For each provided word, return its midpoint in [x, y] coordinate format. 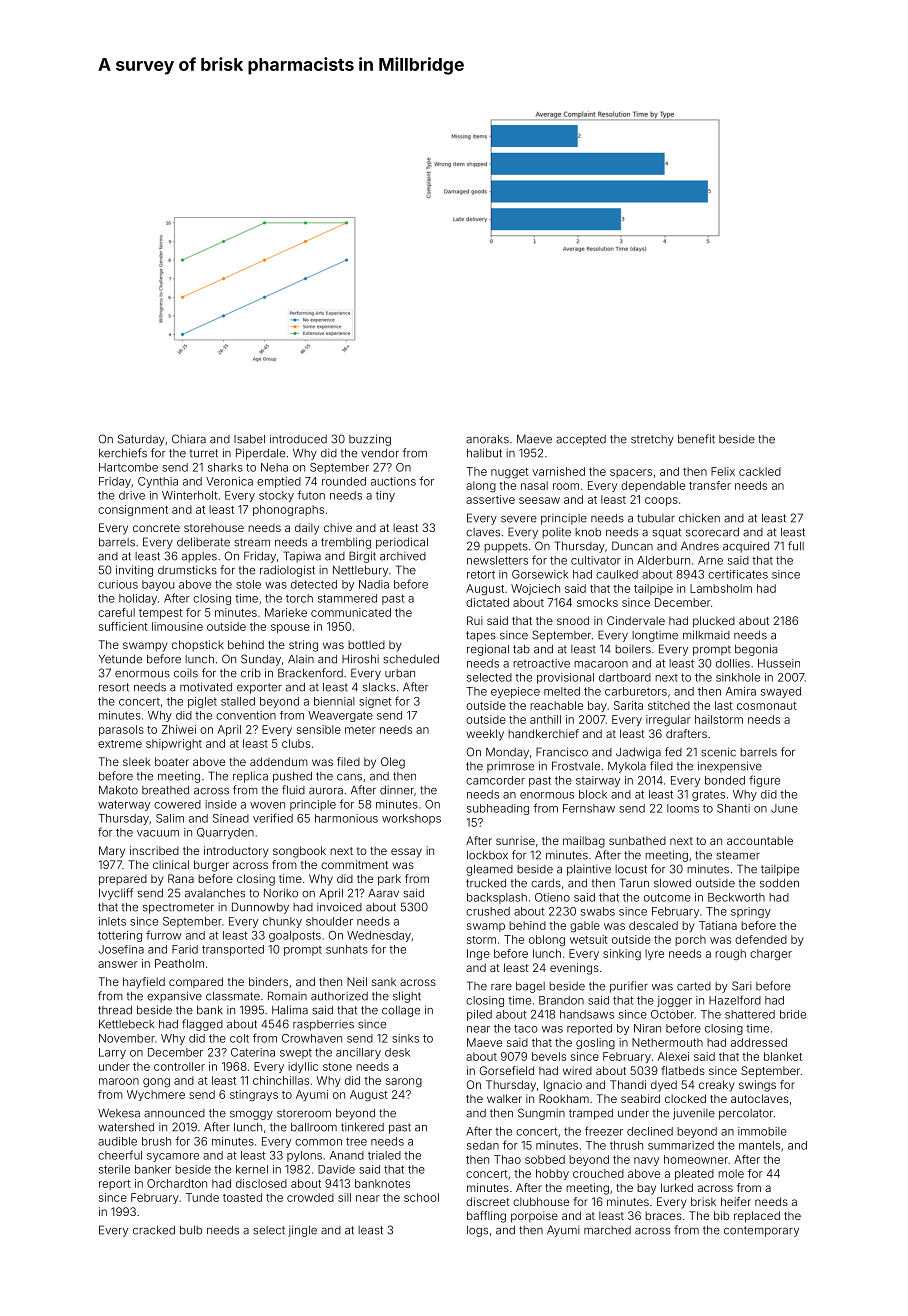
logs [477, 1231]
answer [118, 964]
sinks [405, 1038]
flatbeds [683, 1070]
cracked [154, 1230]
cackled [760, 471]
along [481, 487]
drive [132, 495]
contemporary [761, 1231]
